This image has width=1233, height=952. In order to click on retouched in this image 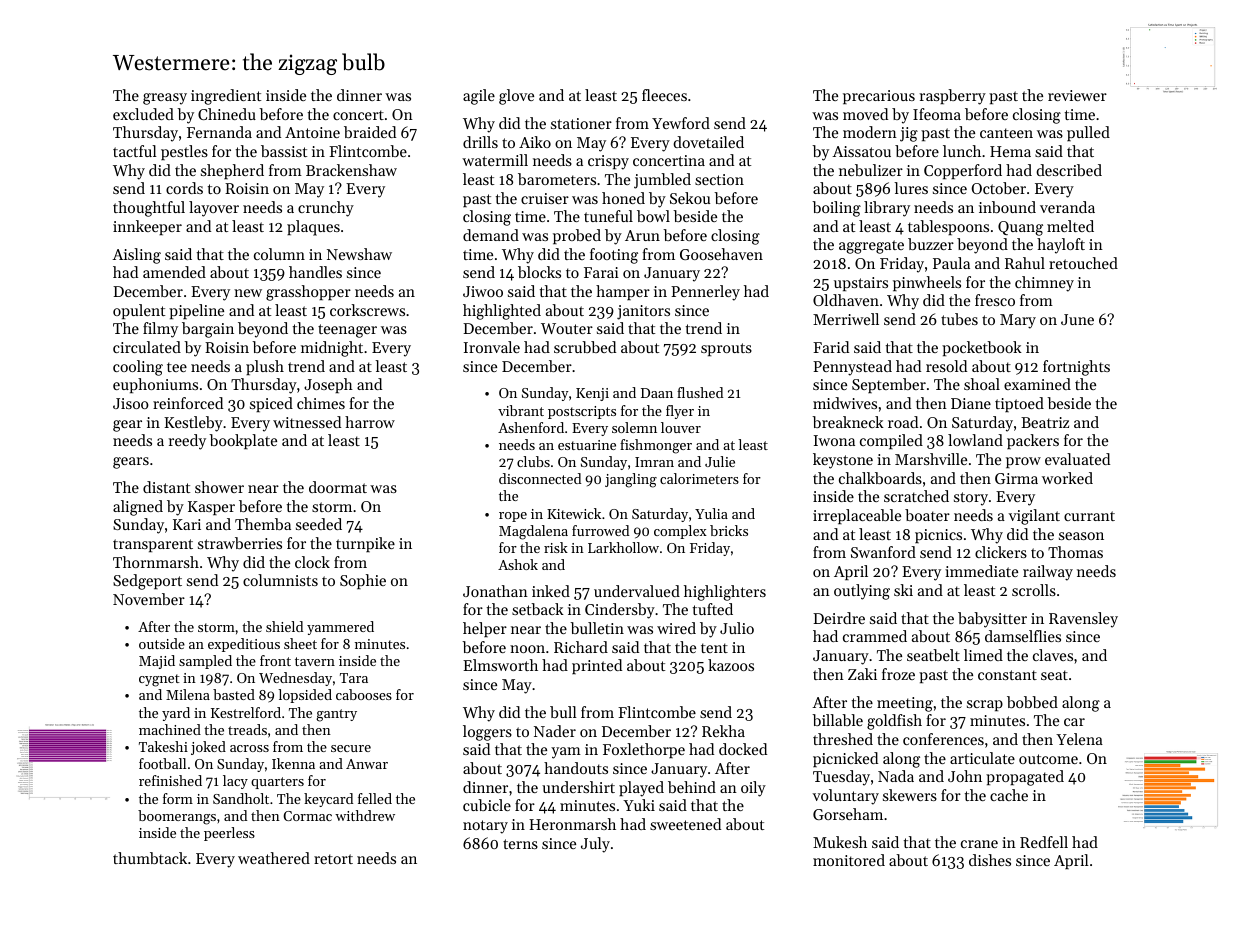, I will do `click(1083, 263)`.
